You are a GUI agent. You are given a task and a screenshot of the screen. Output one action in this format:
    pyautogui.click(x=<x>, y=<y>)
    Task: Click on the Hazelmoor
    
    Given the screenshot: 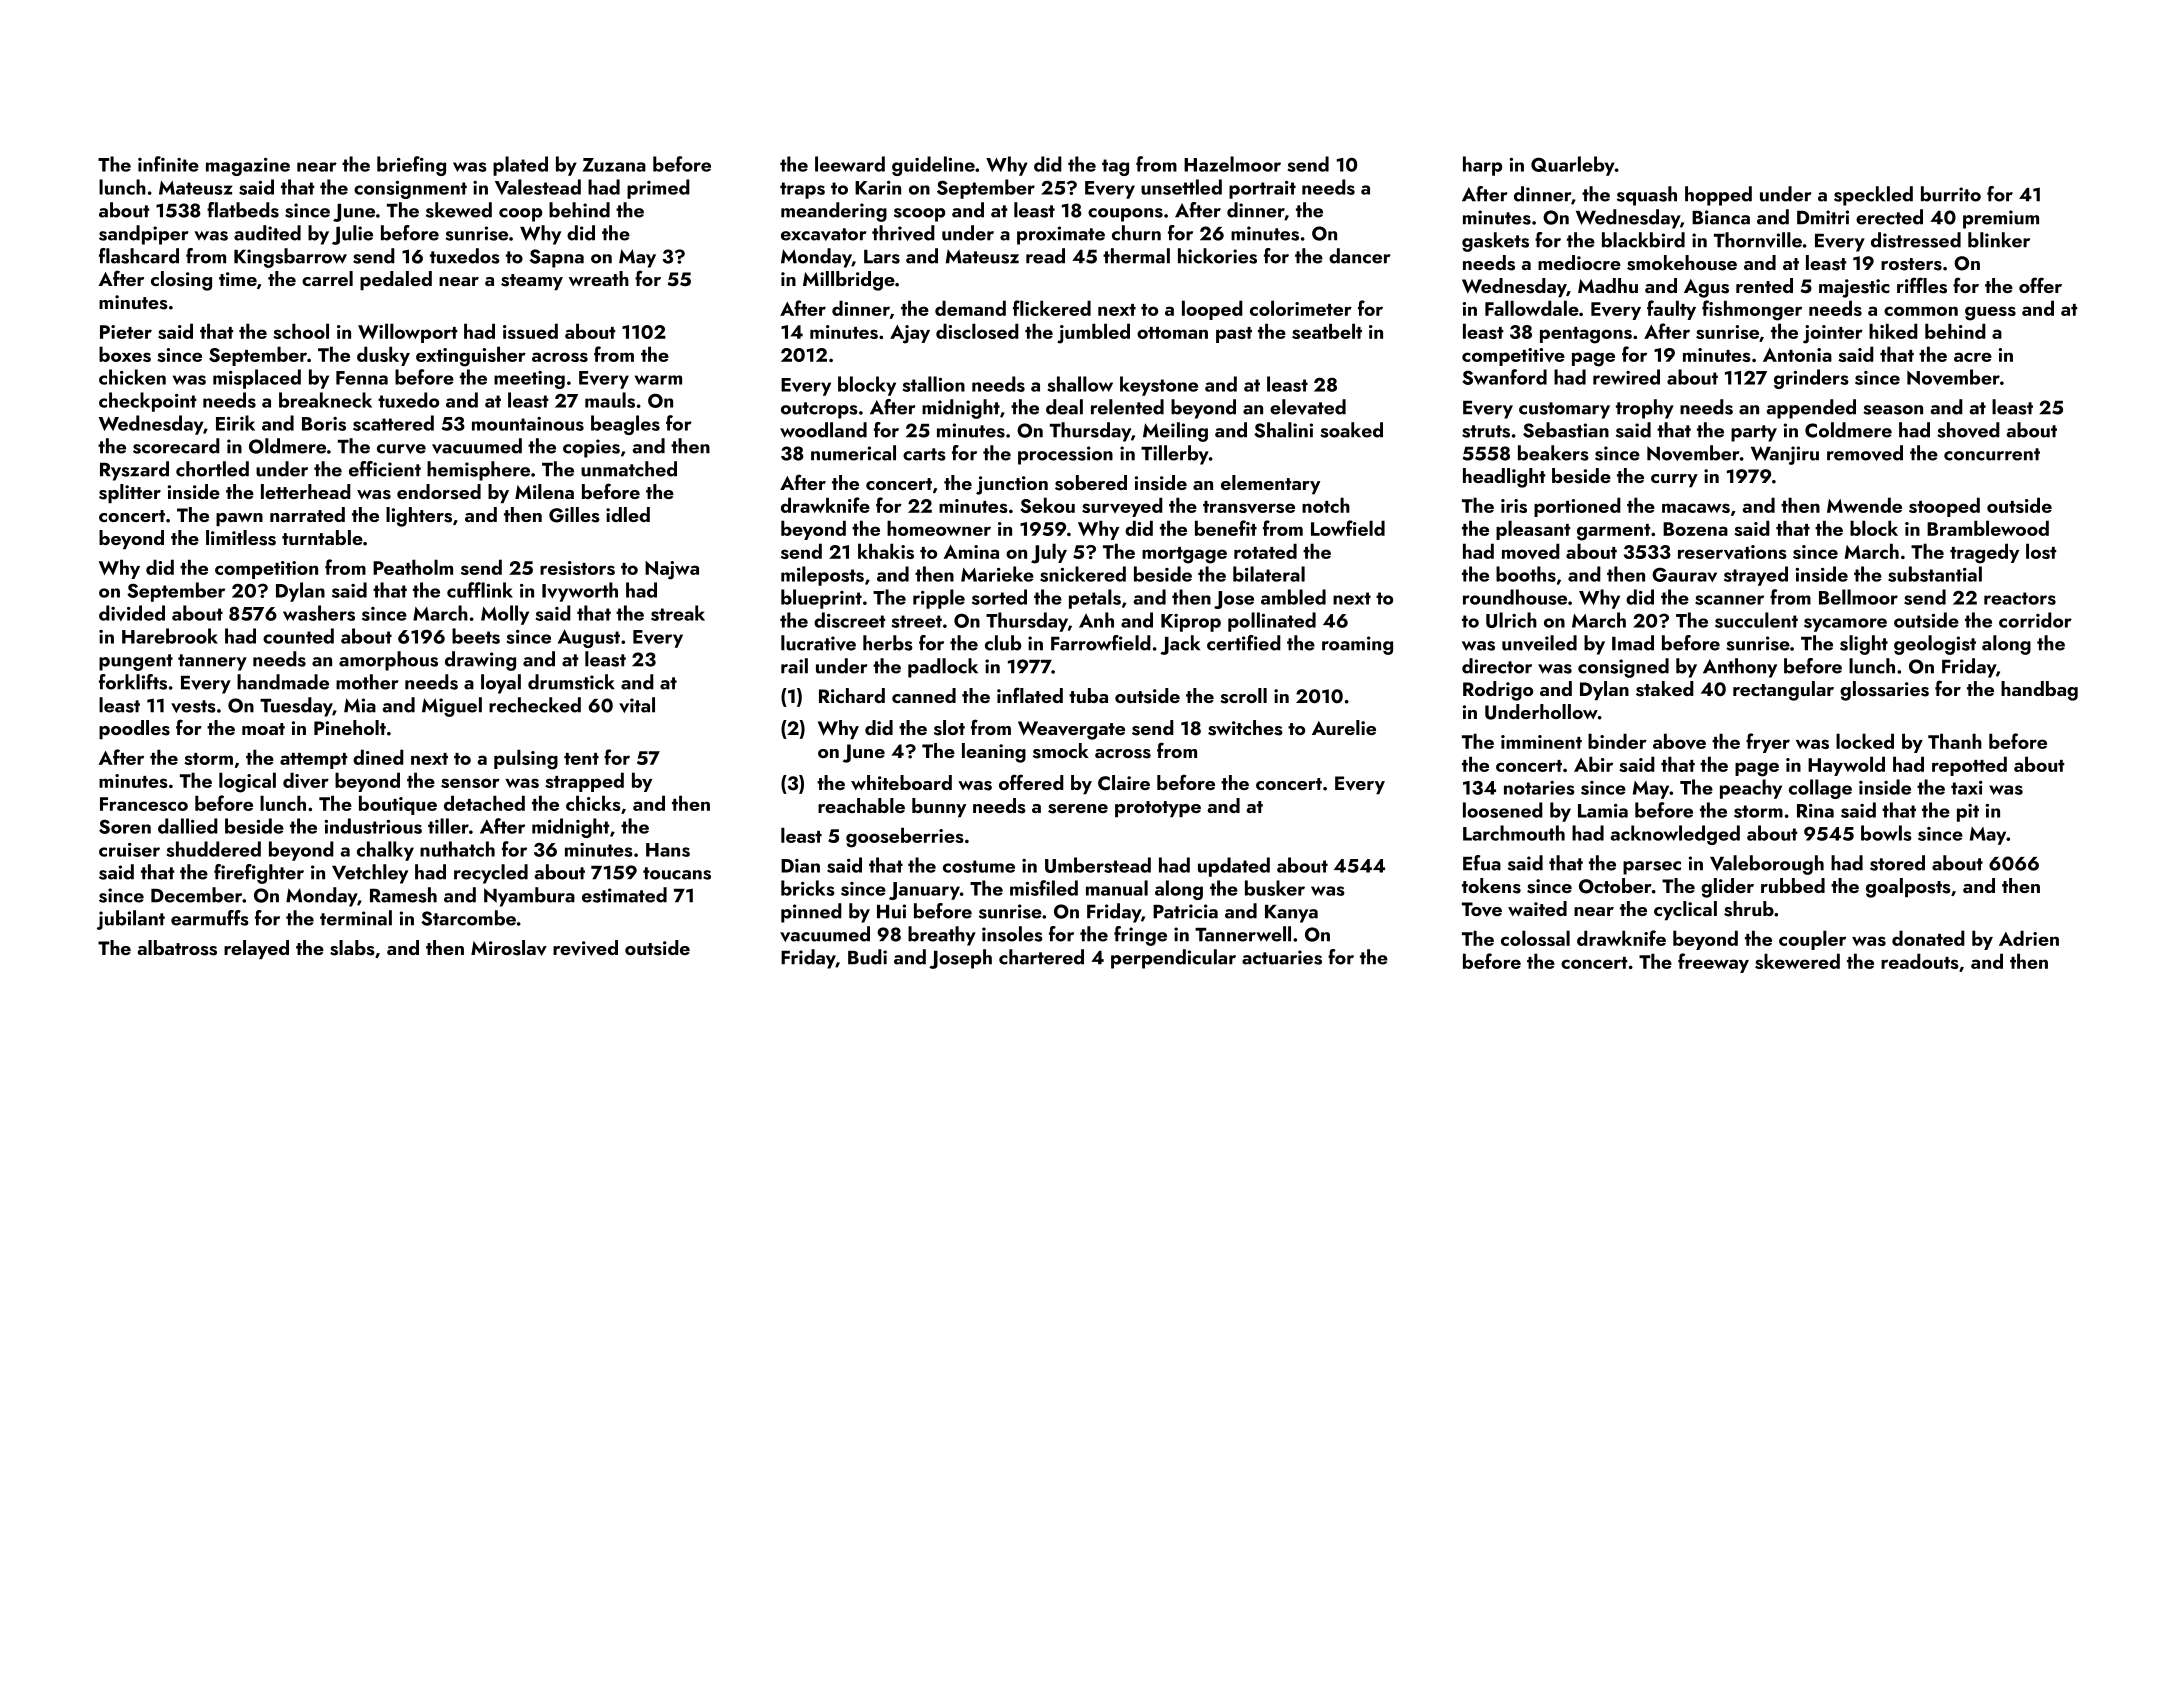 What is the action you would take?
    pyautogui.click(x=1232, y=164)
